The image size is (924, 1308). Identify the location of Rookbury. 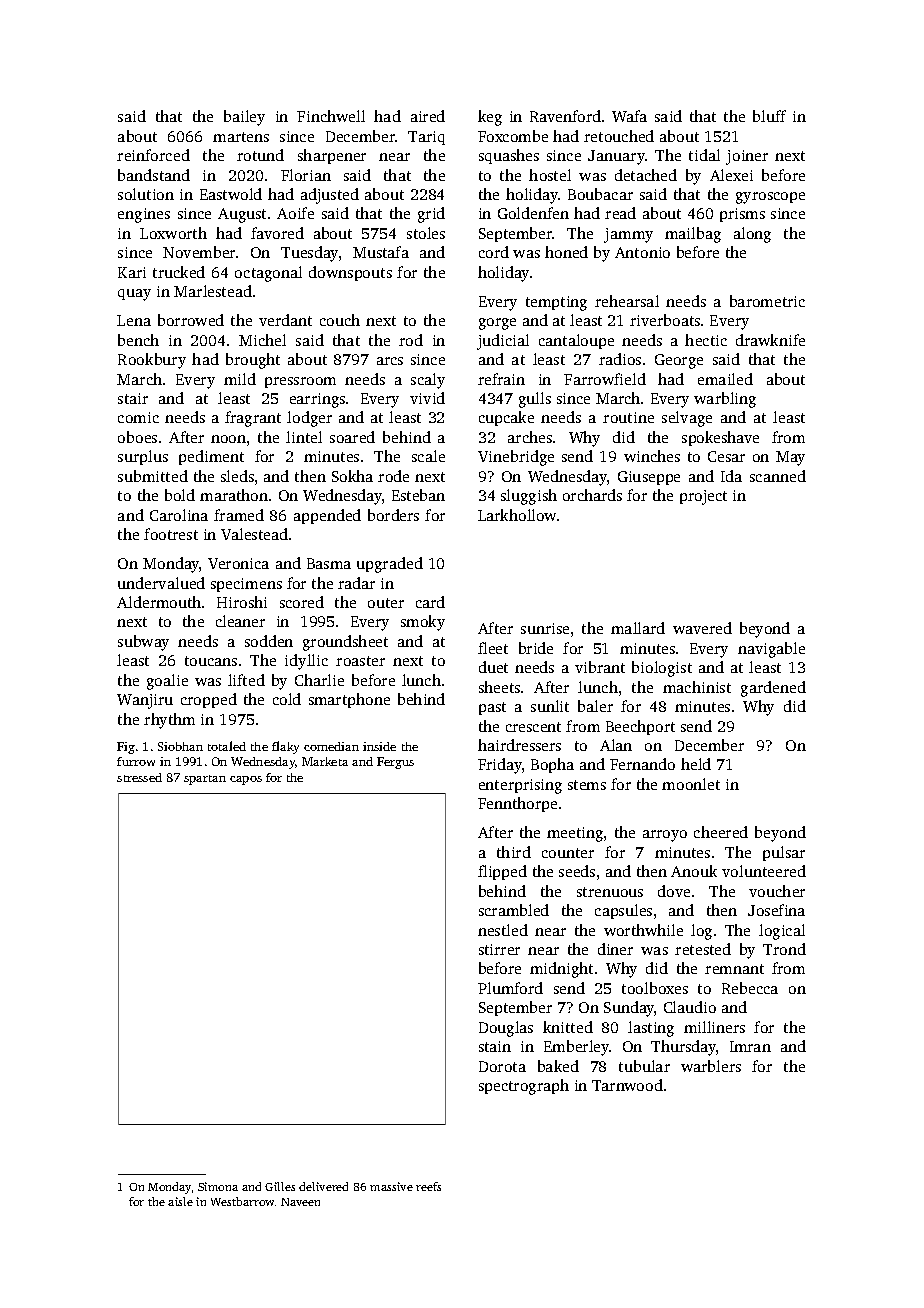
(152, 361).
